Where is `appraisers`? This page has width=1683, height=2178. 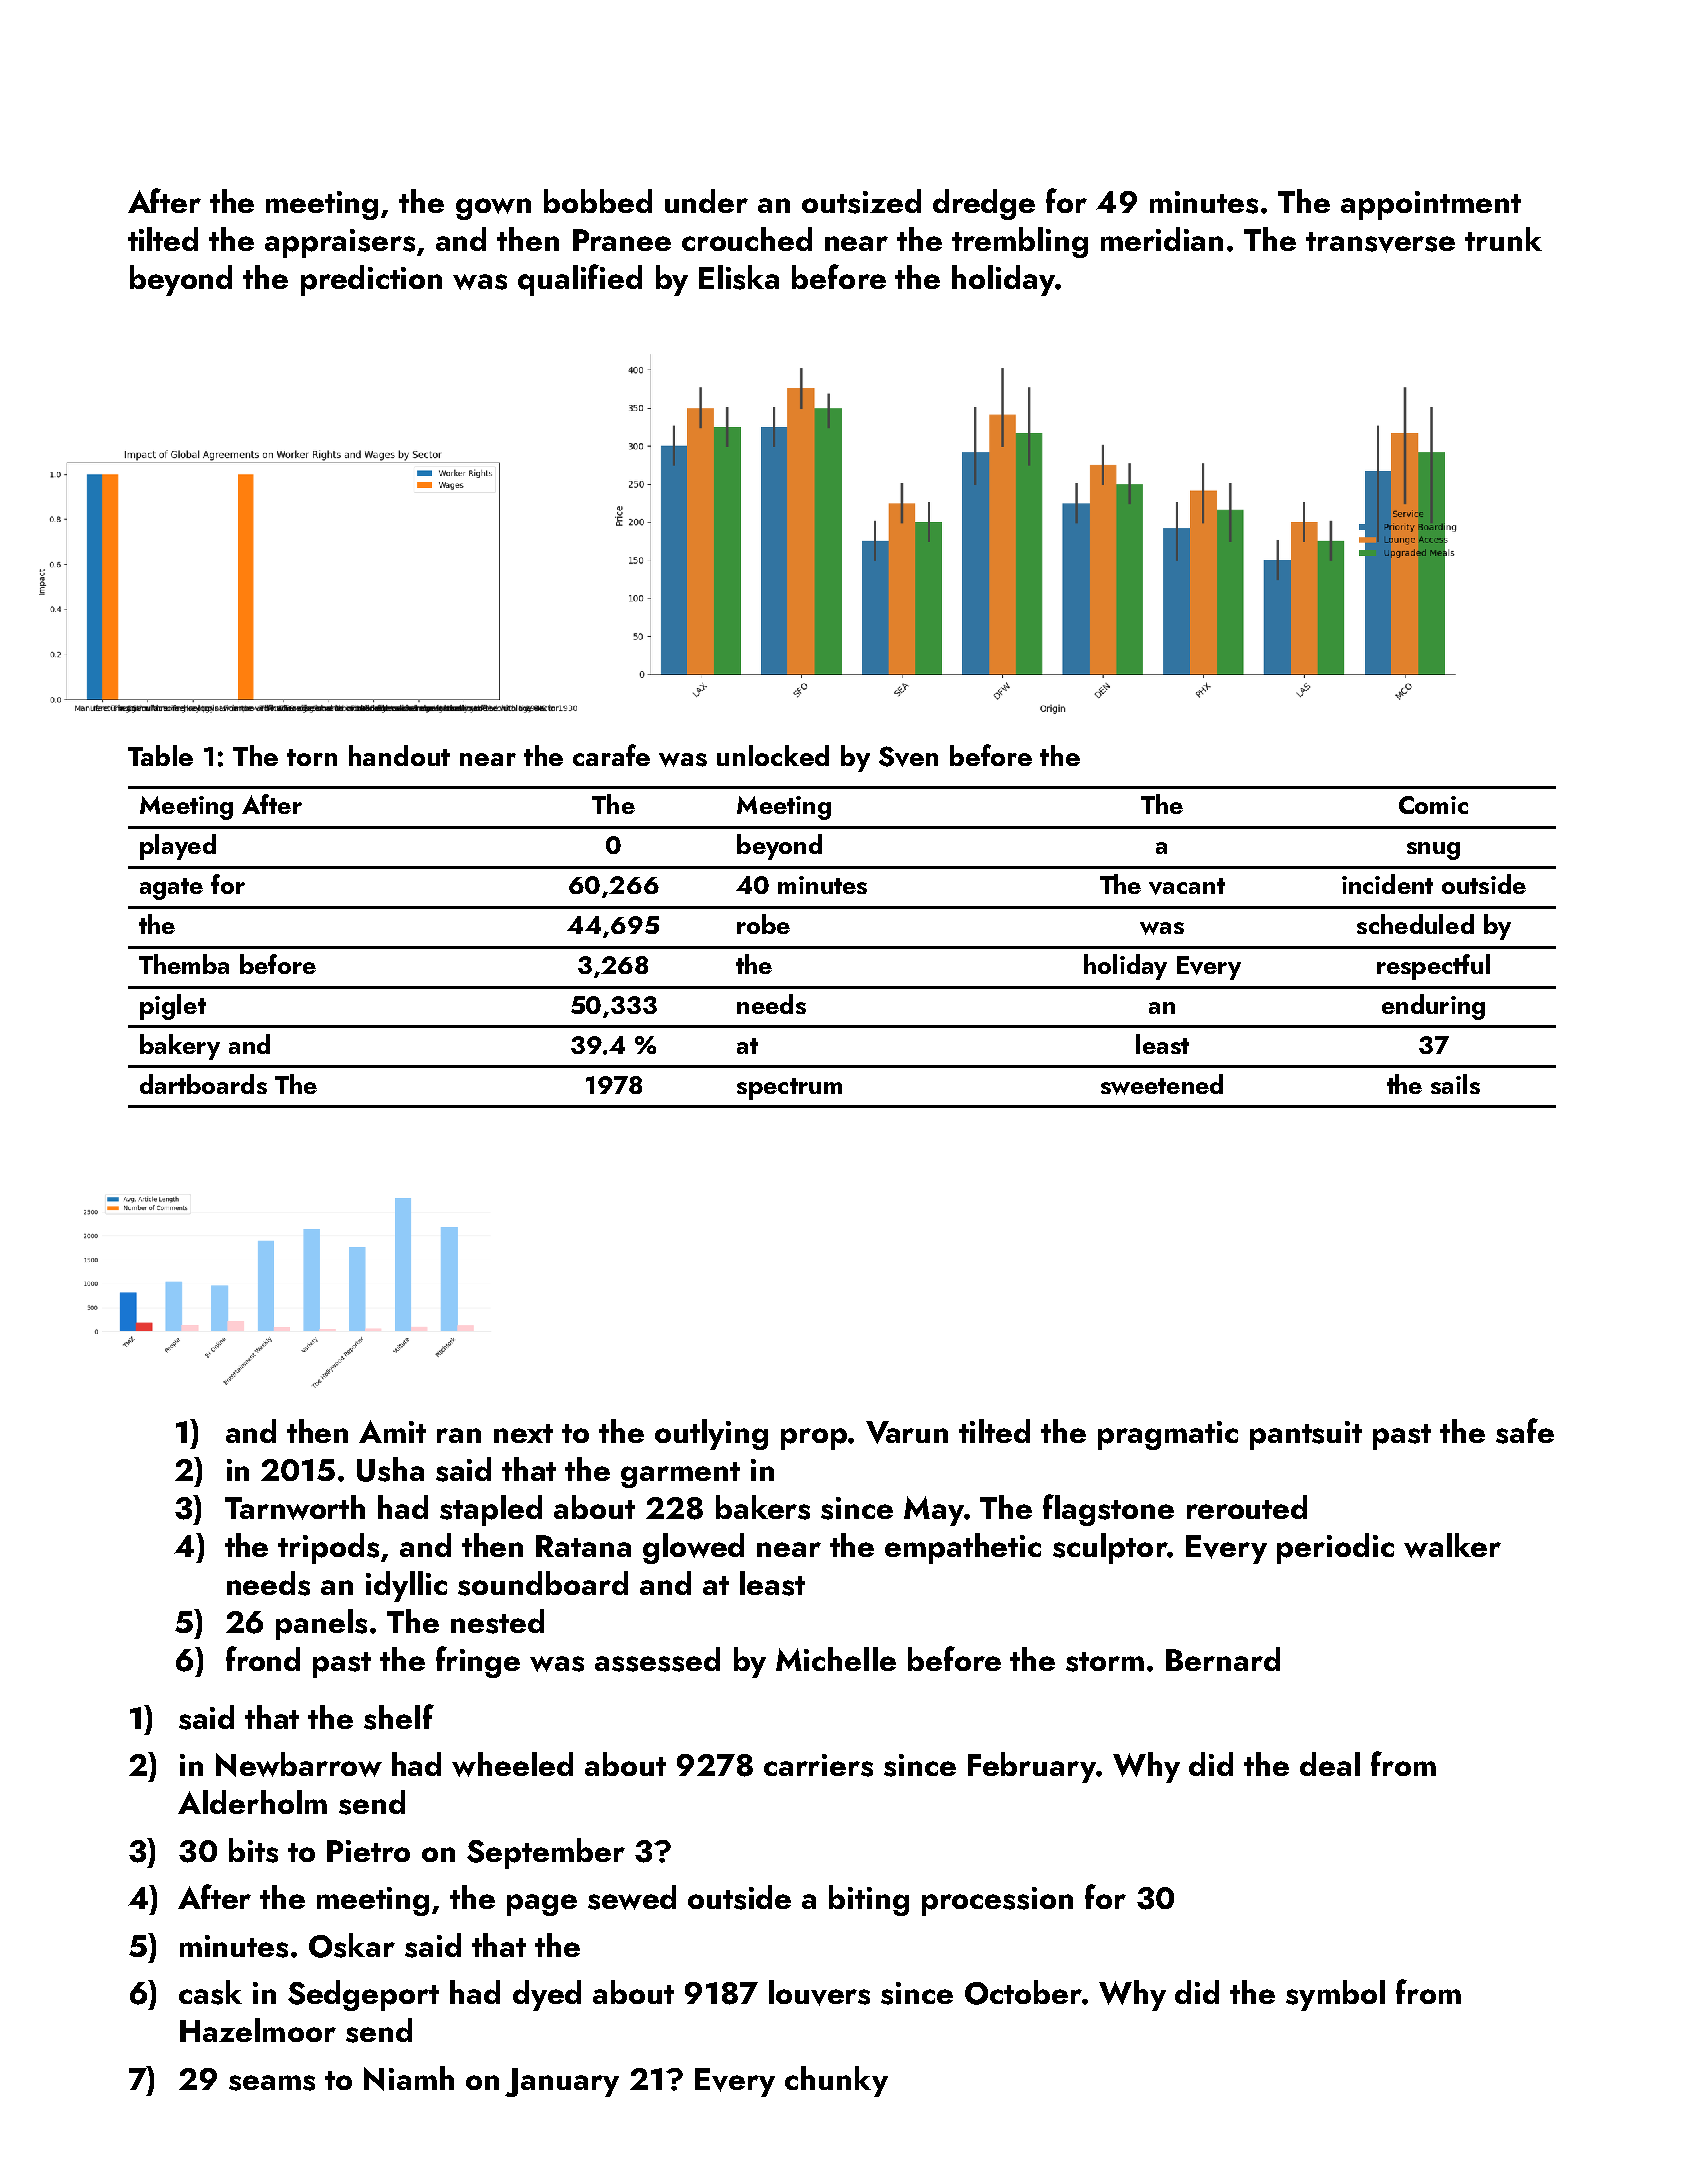 appraisers is located at coordinates (340, 243).
